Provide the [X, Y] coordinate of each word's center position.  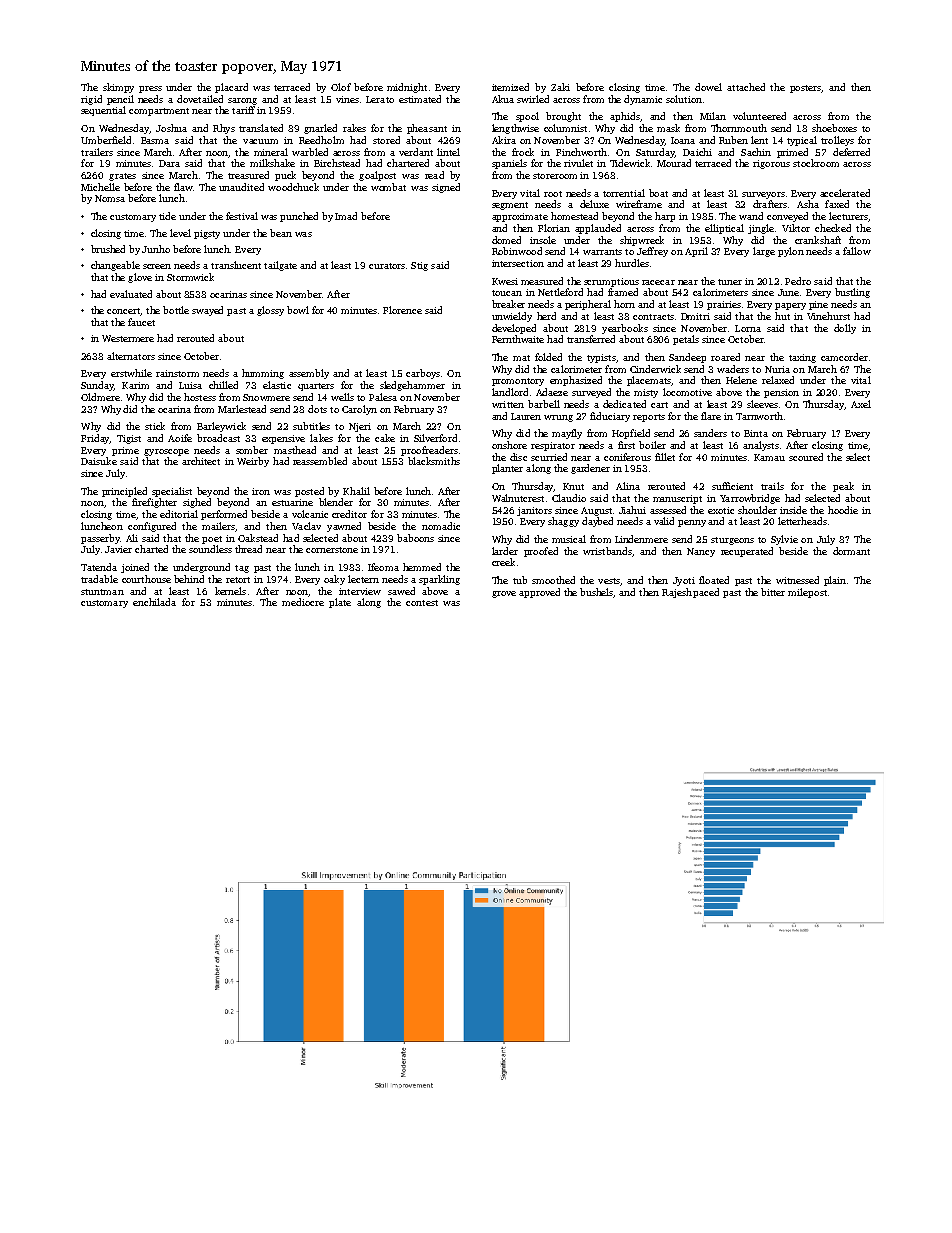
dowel [708, 87]
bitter [773, 592]
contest [422, 603]
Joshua [171, 128]
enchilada [154, 602]
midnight [407, 88]
